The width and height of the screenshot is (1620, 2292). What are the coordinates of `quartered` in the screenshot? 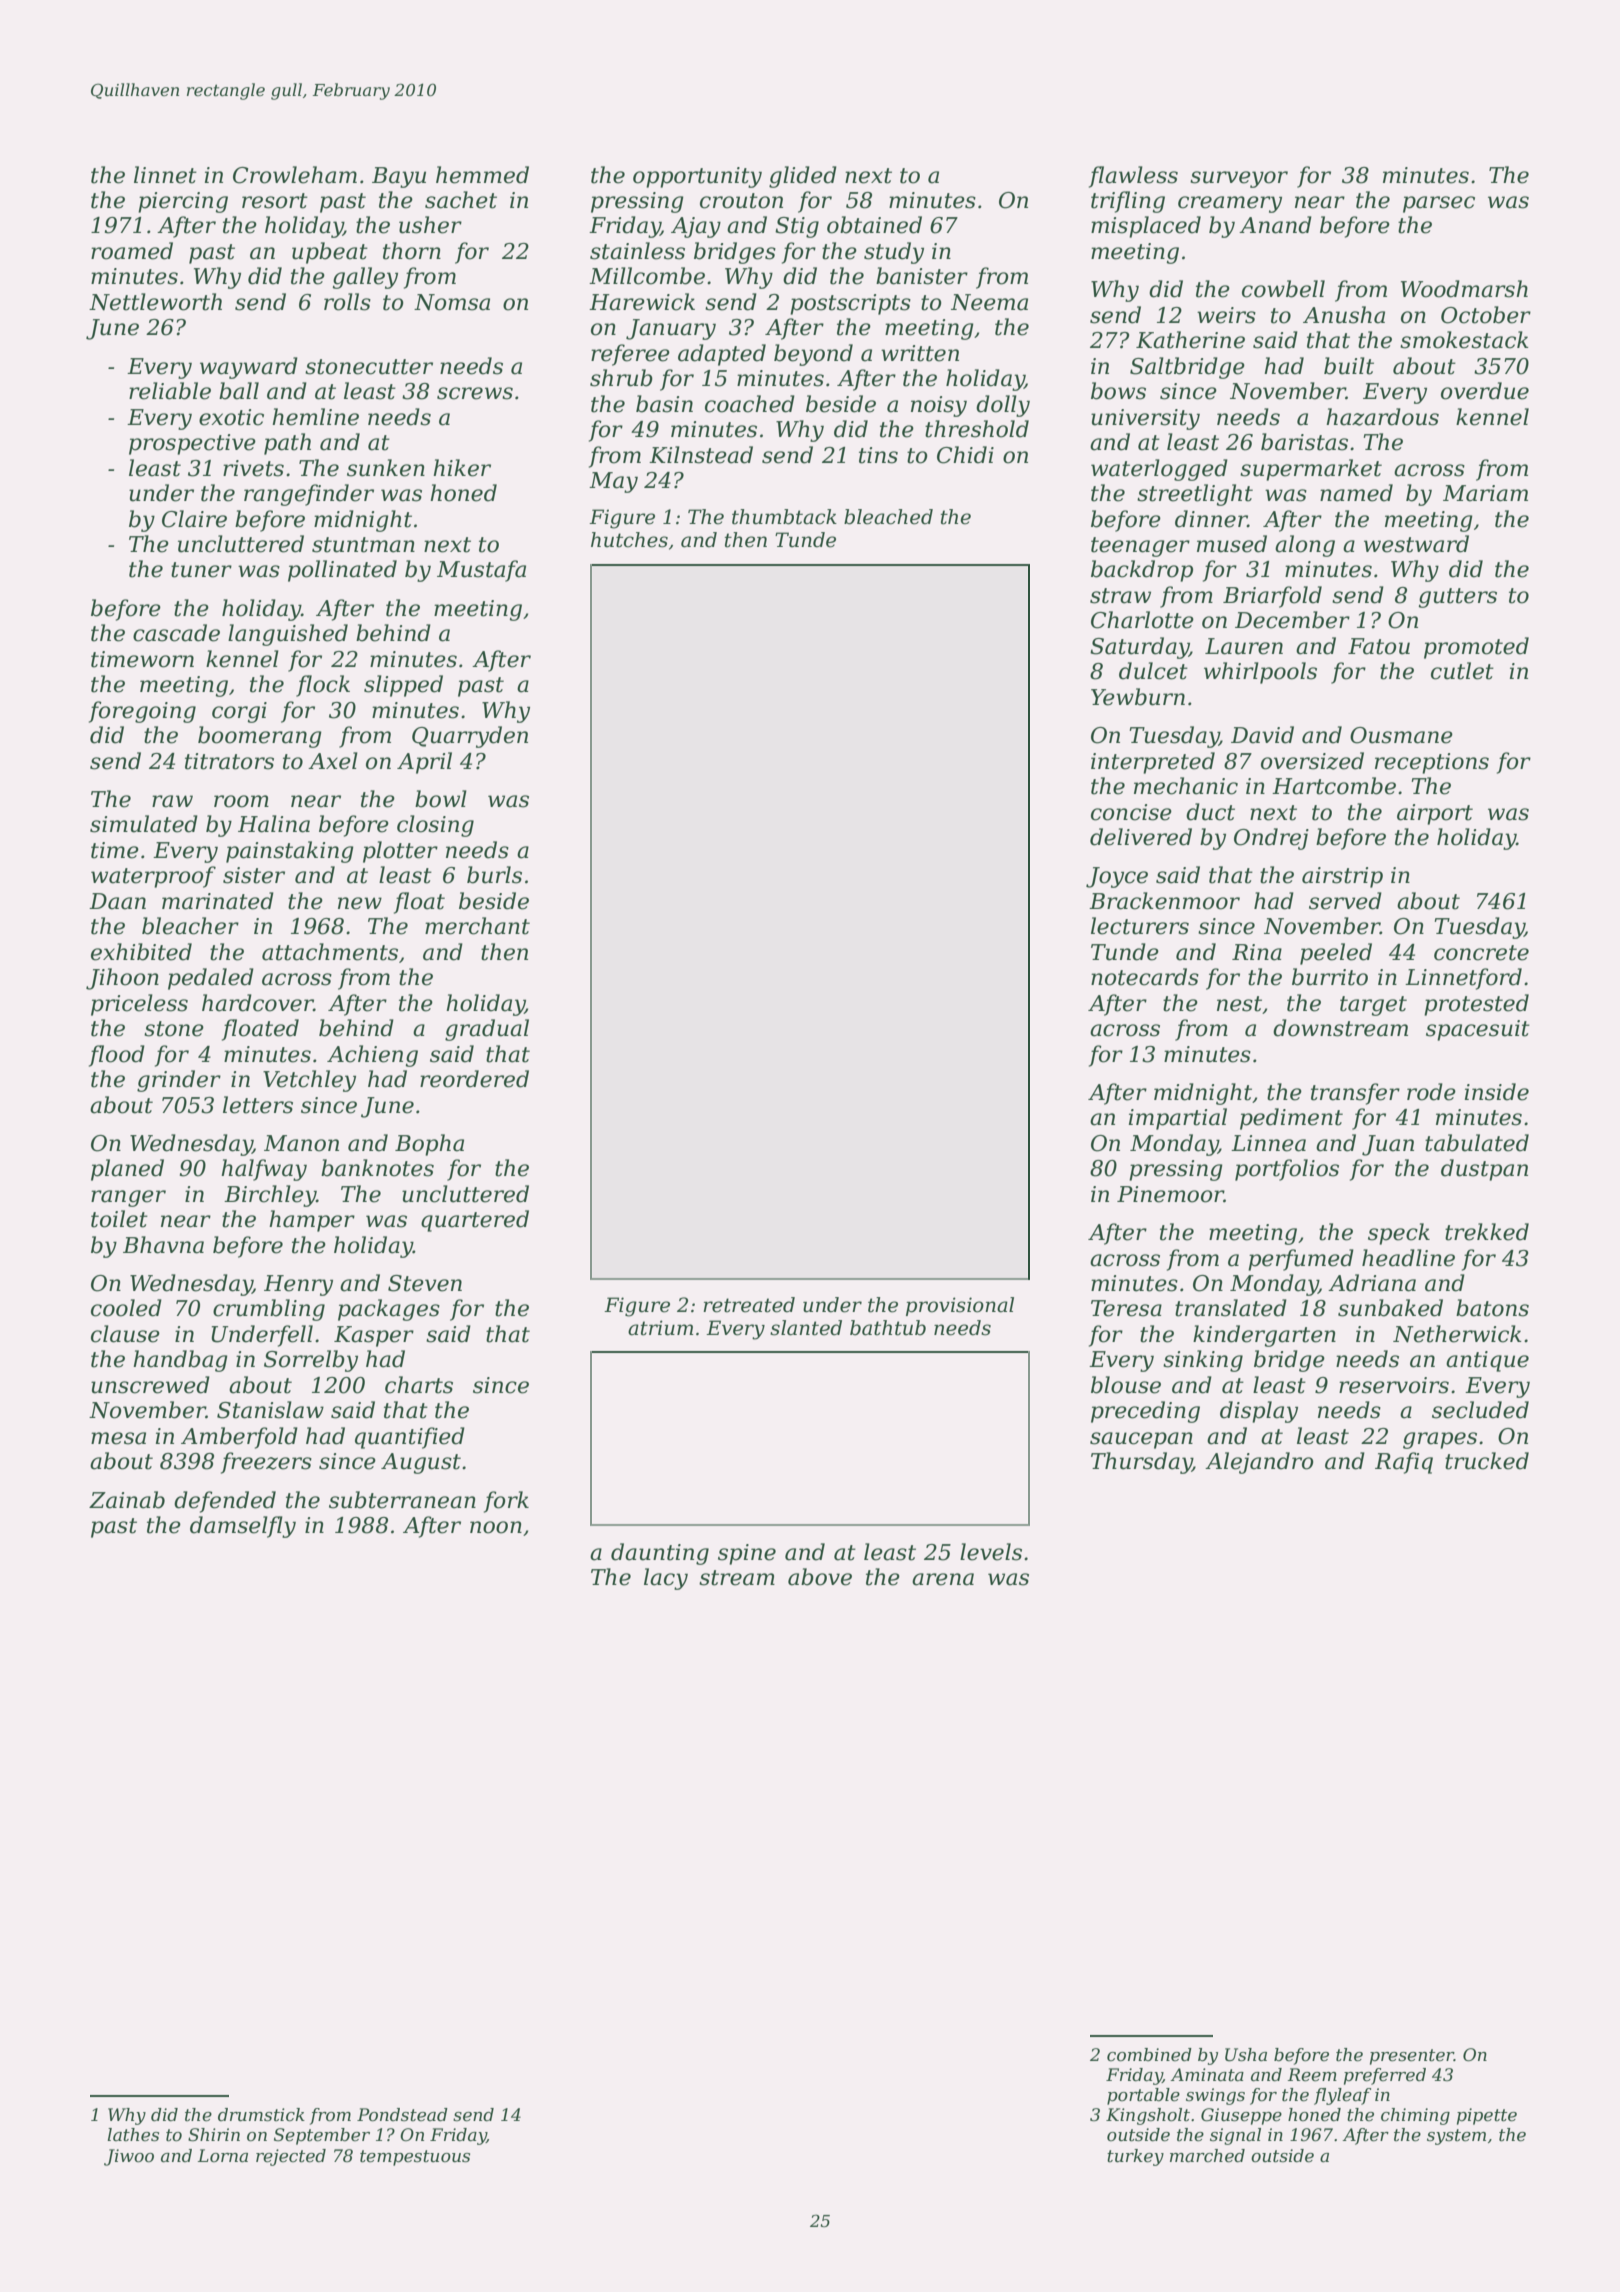 It's located at (475, 1221).
